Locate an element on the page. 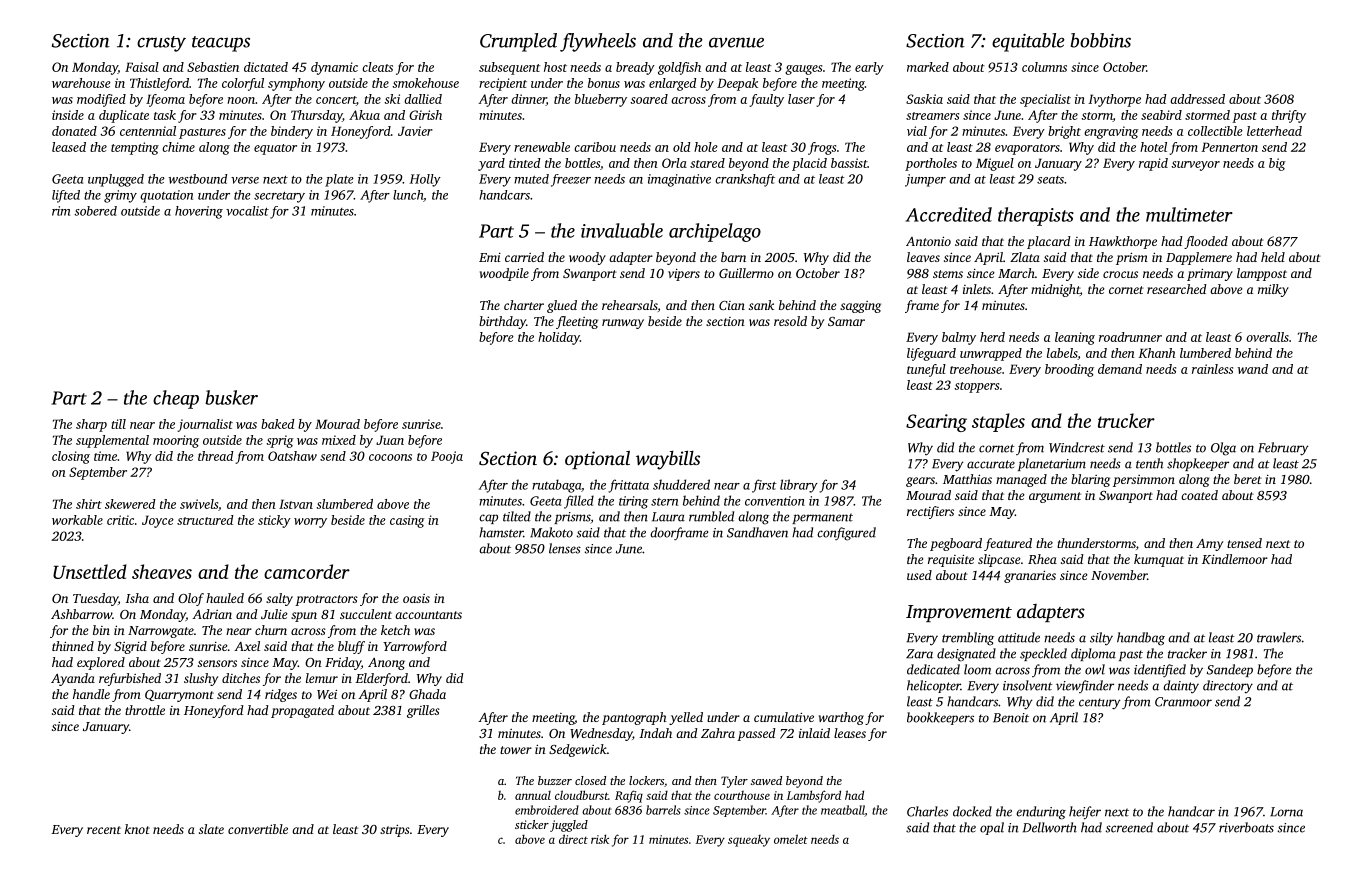 This document has width=1372, height=887. sagging is located at coordinates (860, 307).
